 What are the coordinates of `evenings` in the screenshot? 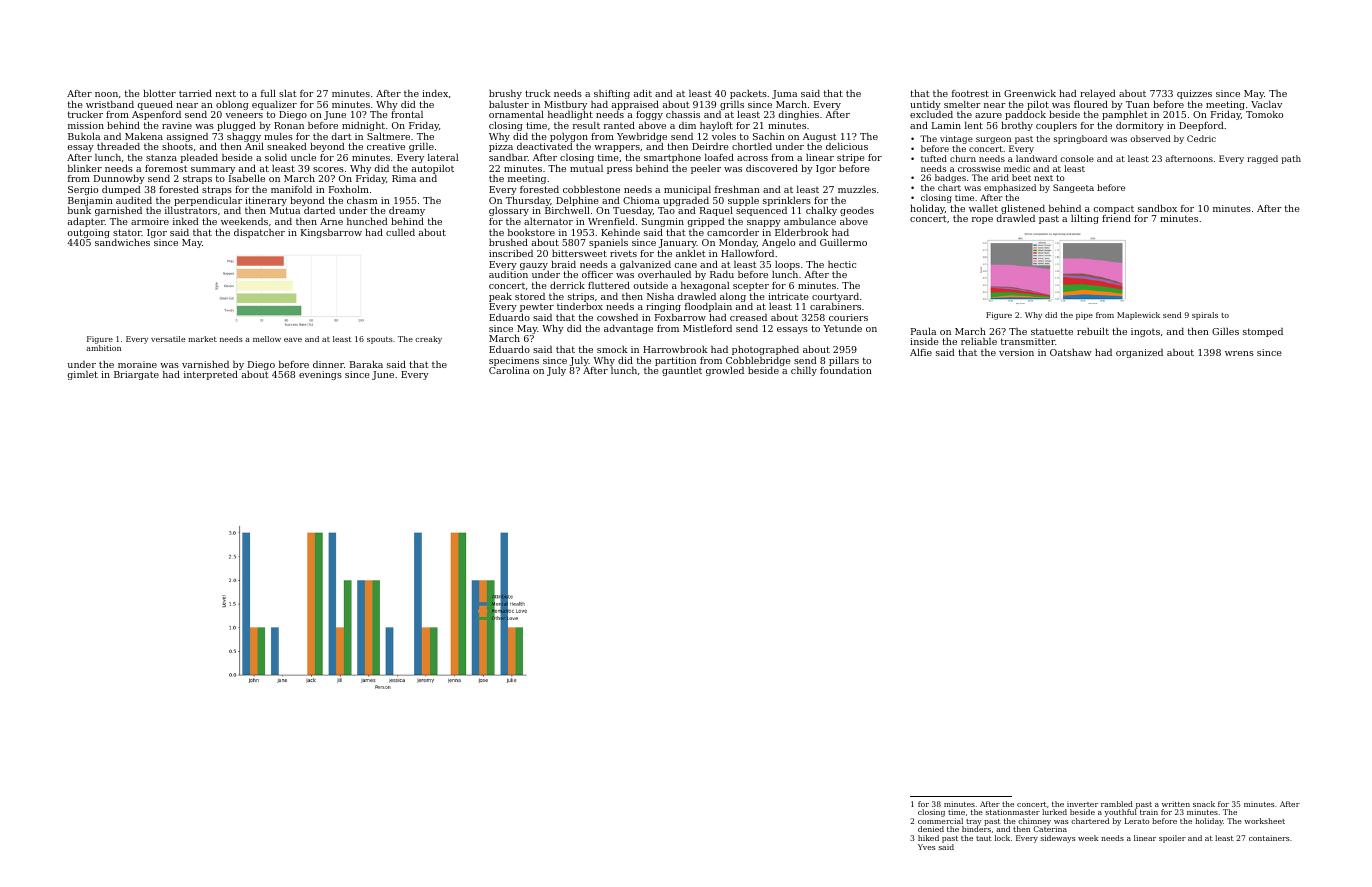 It's located at (320, 375).
